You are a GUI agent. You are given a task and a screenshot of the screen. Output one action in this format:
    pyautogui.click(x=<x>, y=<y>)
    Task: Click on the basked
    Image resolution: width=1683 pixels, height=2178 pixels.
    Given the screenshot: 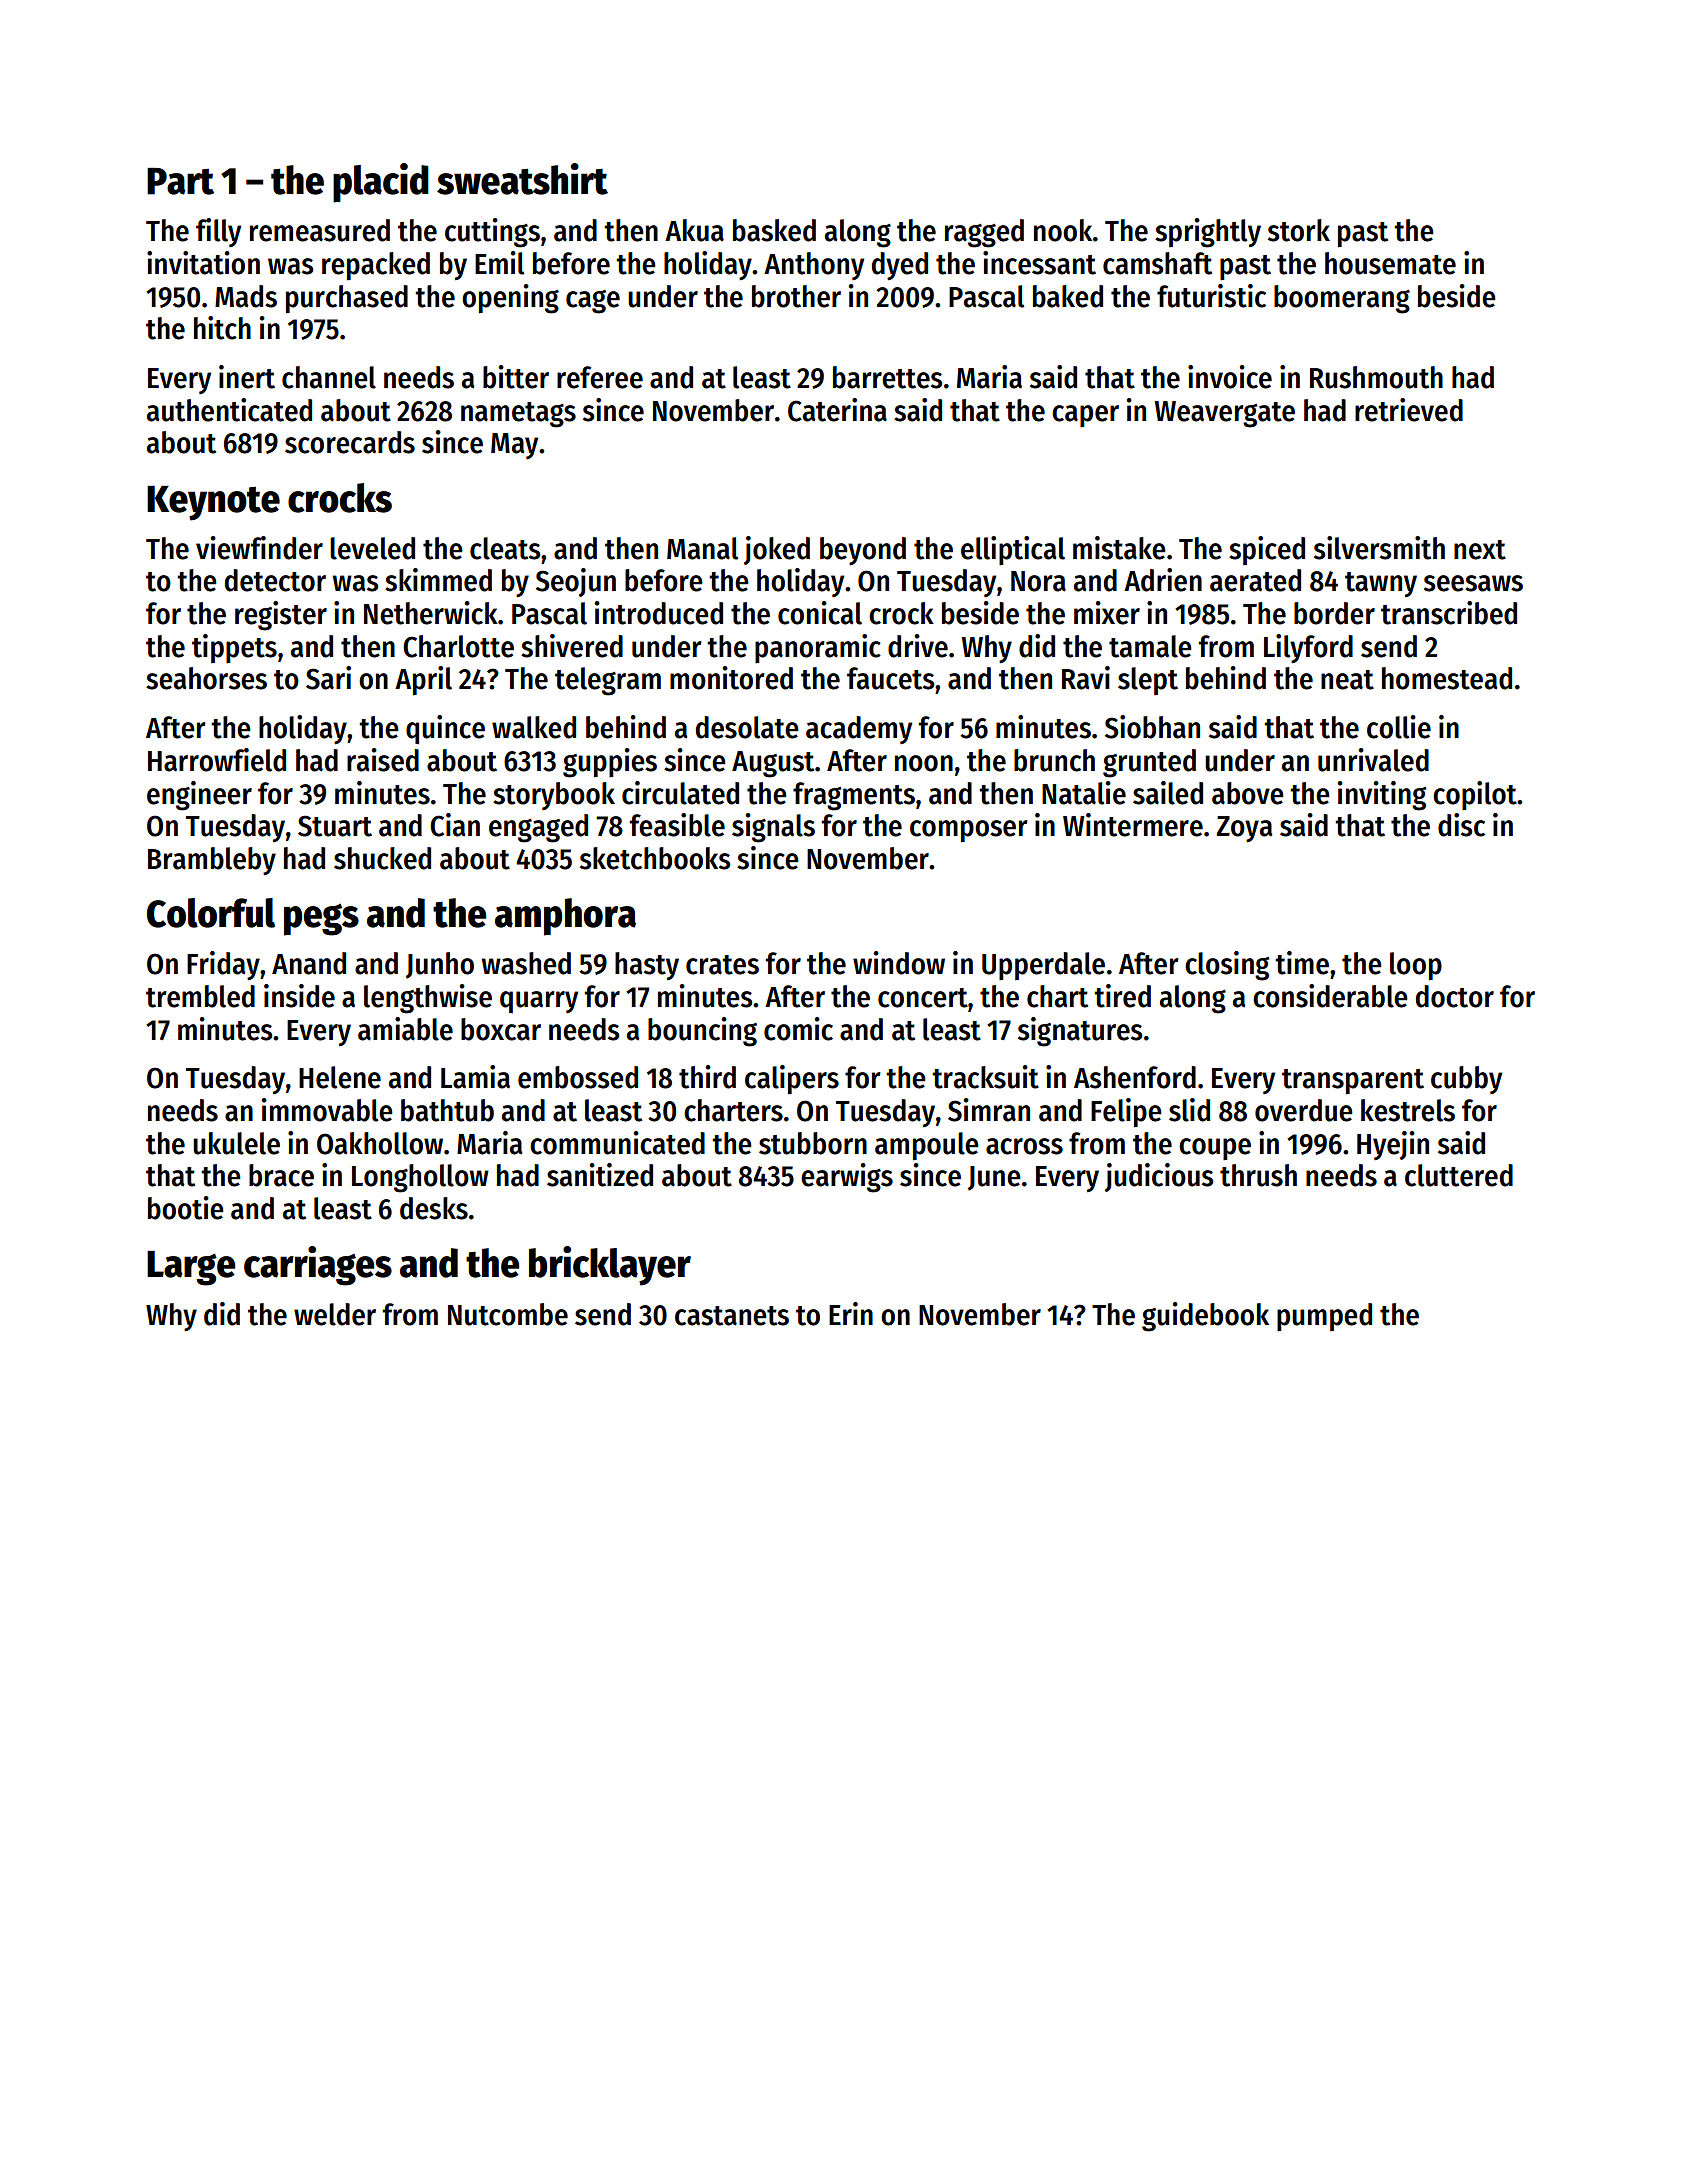 What is the action you would take?
    pyautogui.click(x=774, y=230)
